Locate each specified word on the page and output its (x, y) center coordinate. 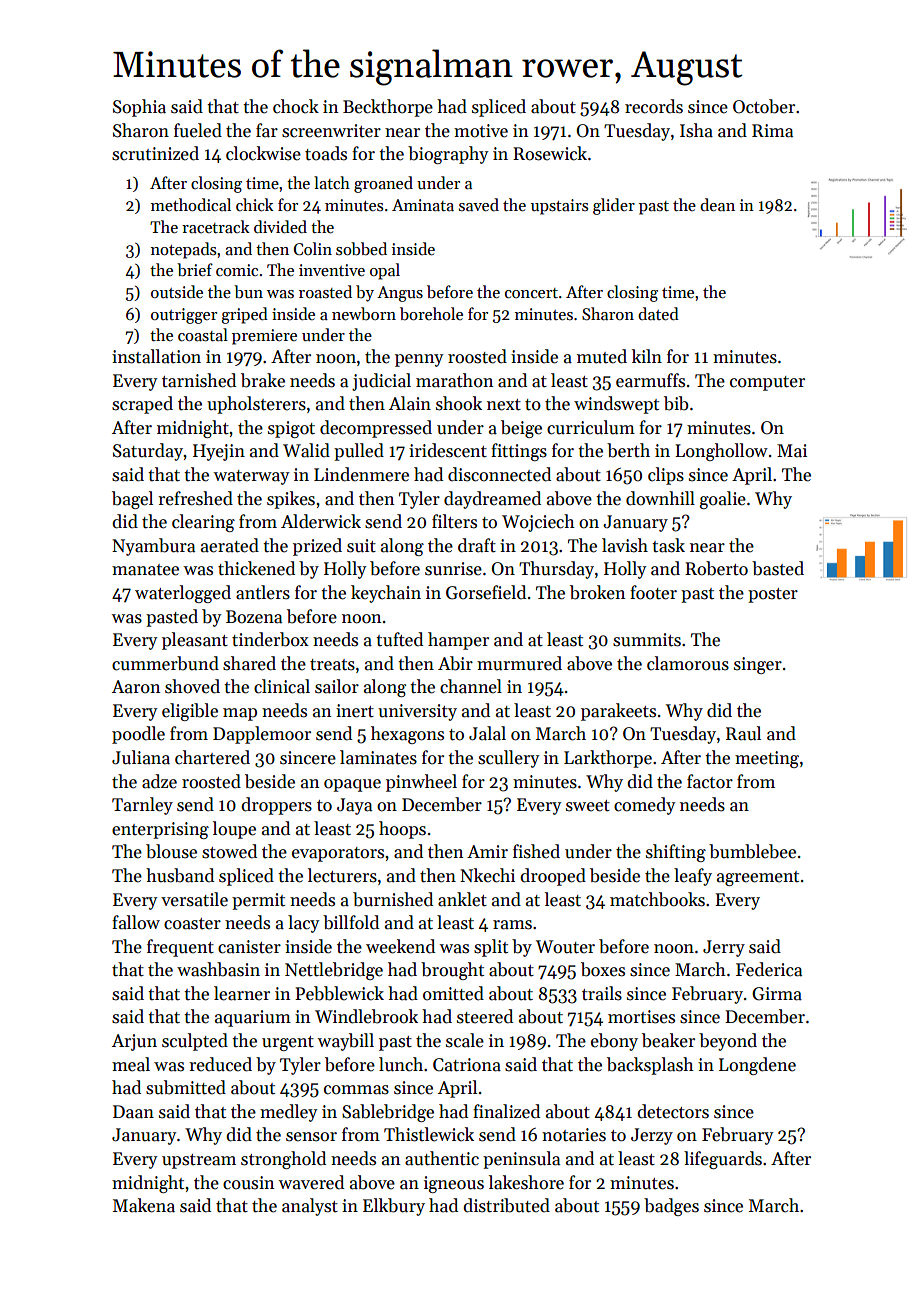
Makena (144, 1205)
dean (717, 204)
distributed (506, 1205)
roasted (325, 291)
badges (671, 1207)
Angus (400, 294)
